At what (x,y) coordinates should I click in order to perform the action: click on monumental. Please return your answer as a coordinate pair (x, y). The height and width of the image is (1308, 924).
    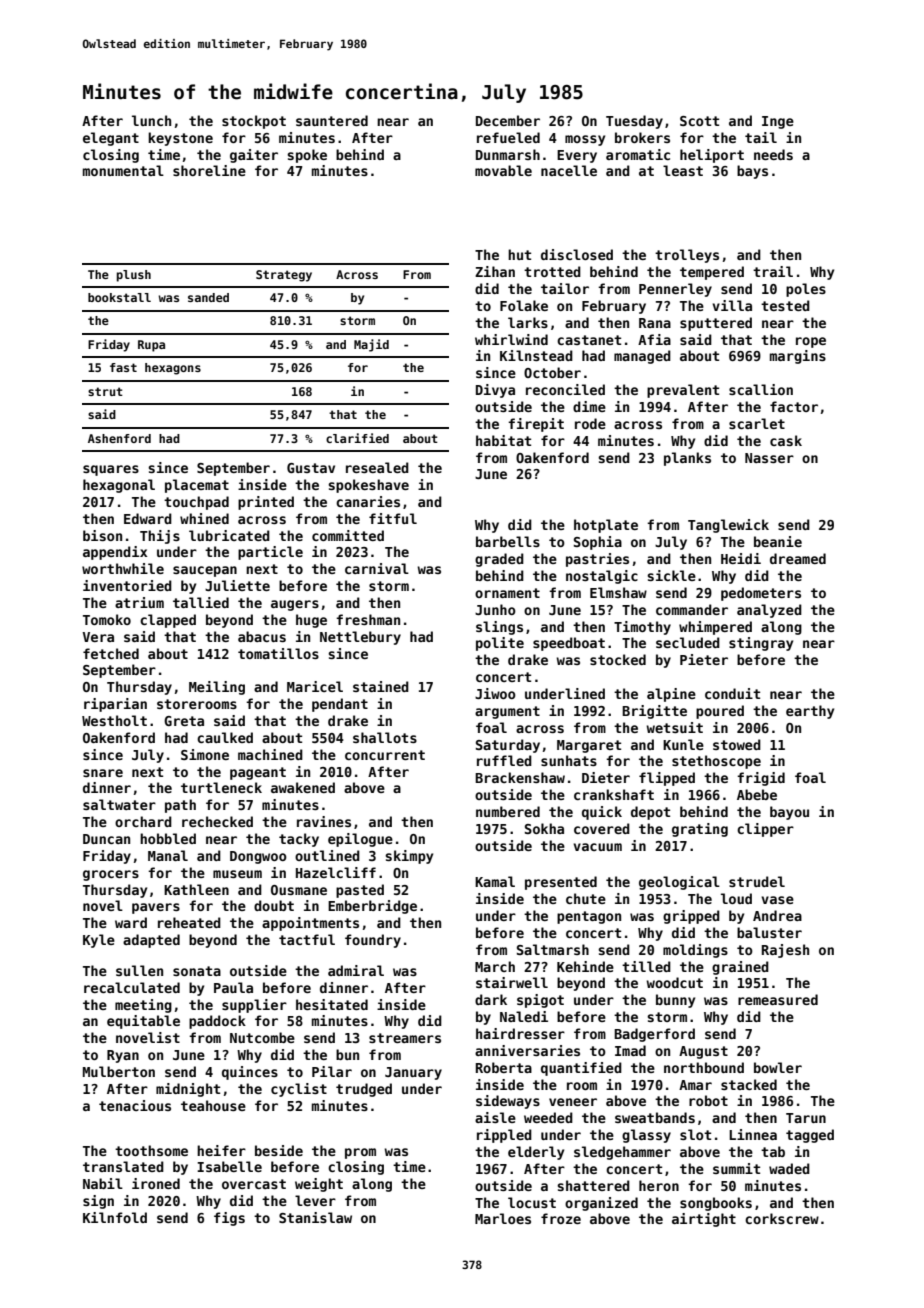
    Looking at the image, I should click on (123, 170).
